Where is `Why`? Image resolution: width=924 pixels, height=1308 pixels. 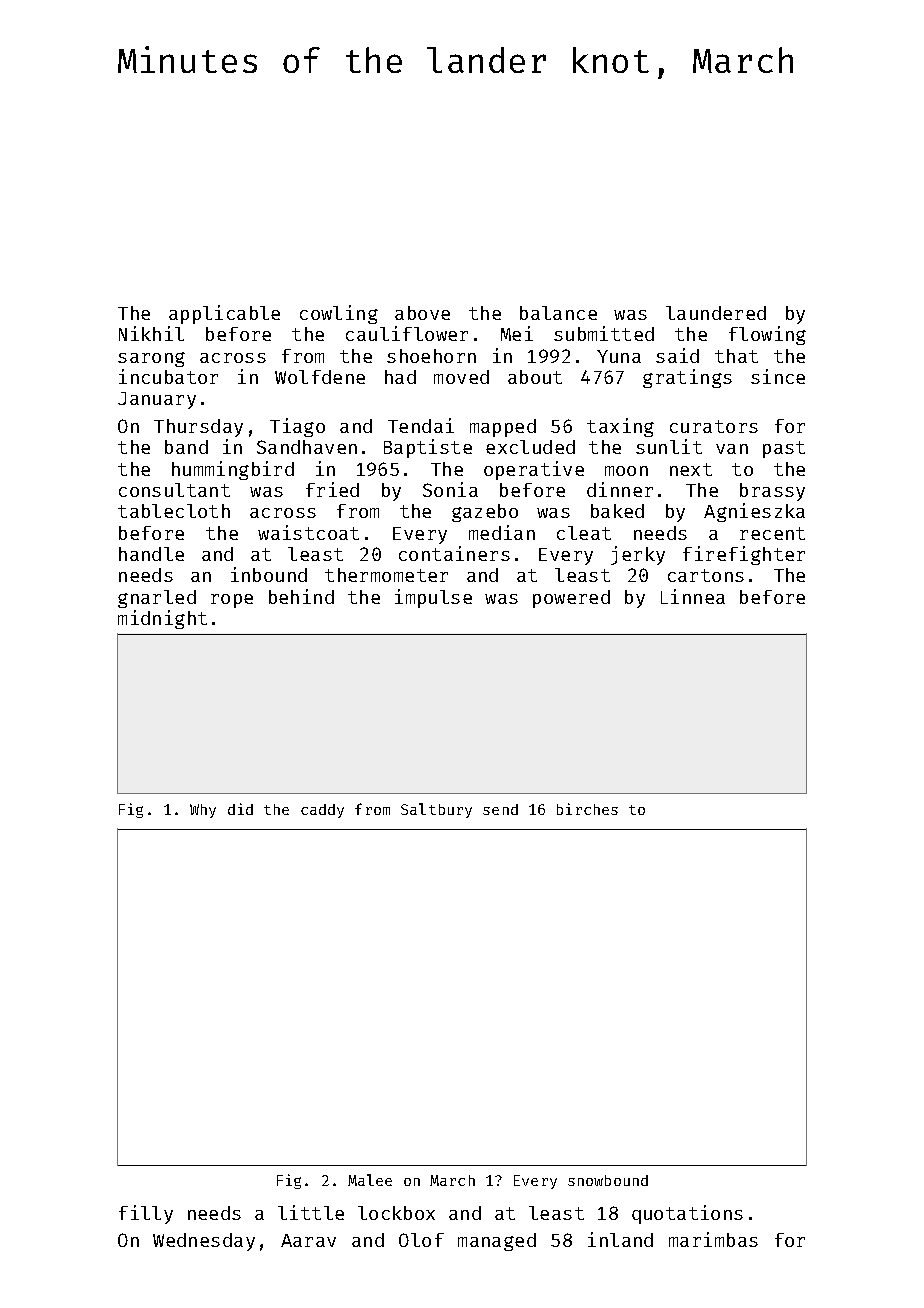 Why is located at coordinates (203, 811).
